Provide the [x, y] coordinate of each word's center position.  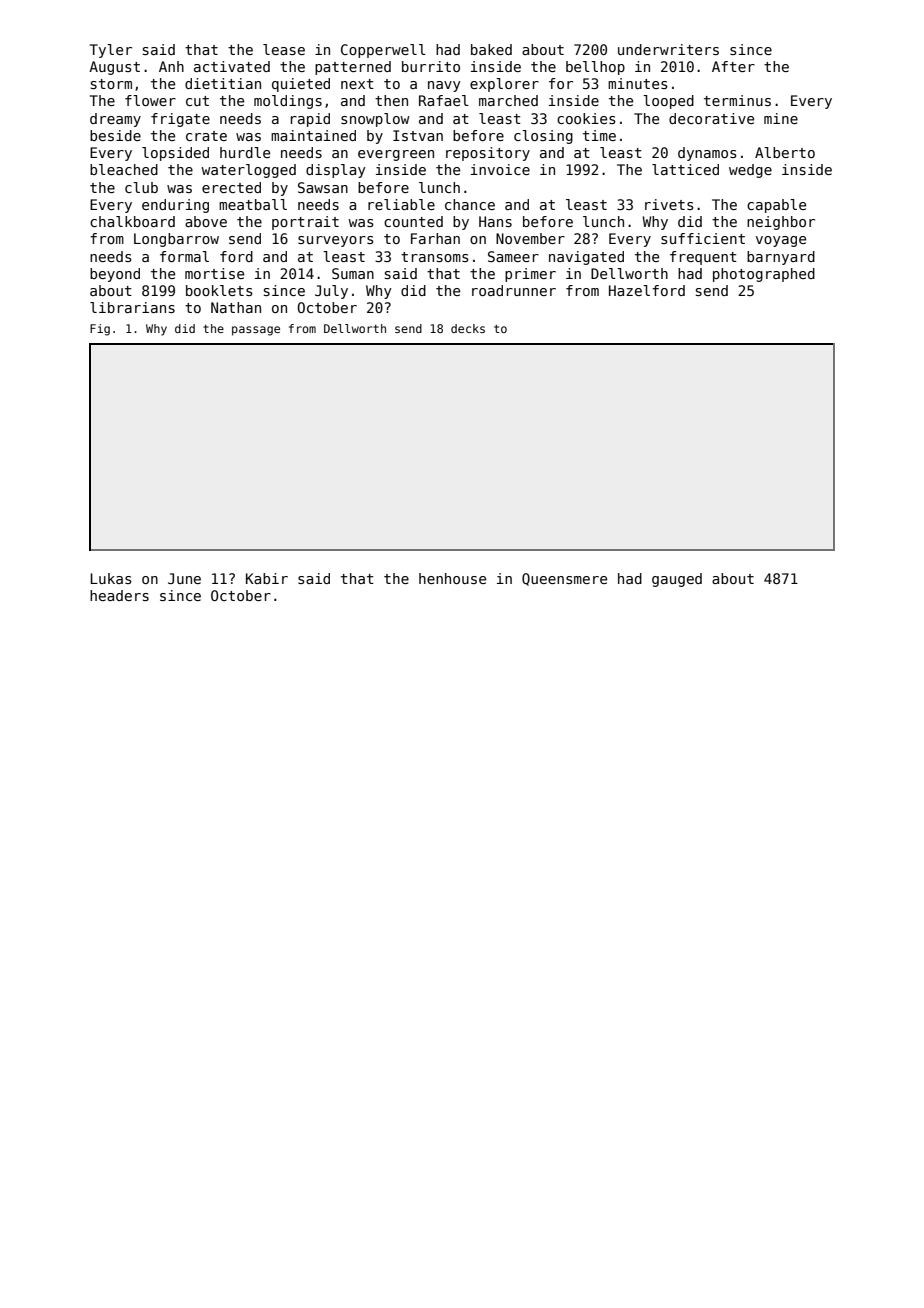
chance [470, 204]
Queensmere [564, 579]
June [184, 578]
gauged [677, 580]
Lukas [111, 578]
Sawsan [323, 187]
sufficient [703, 238]
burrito [431, 66]
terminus [737, 100]
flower [150, 100]
